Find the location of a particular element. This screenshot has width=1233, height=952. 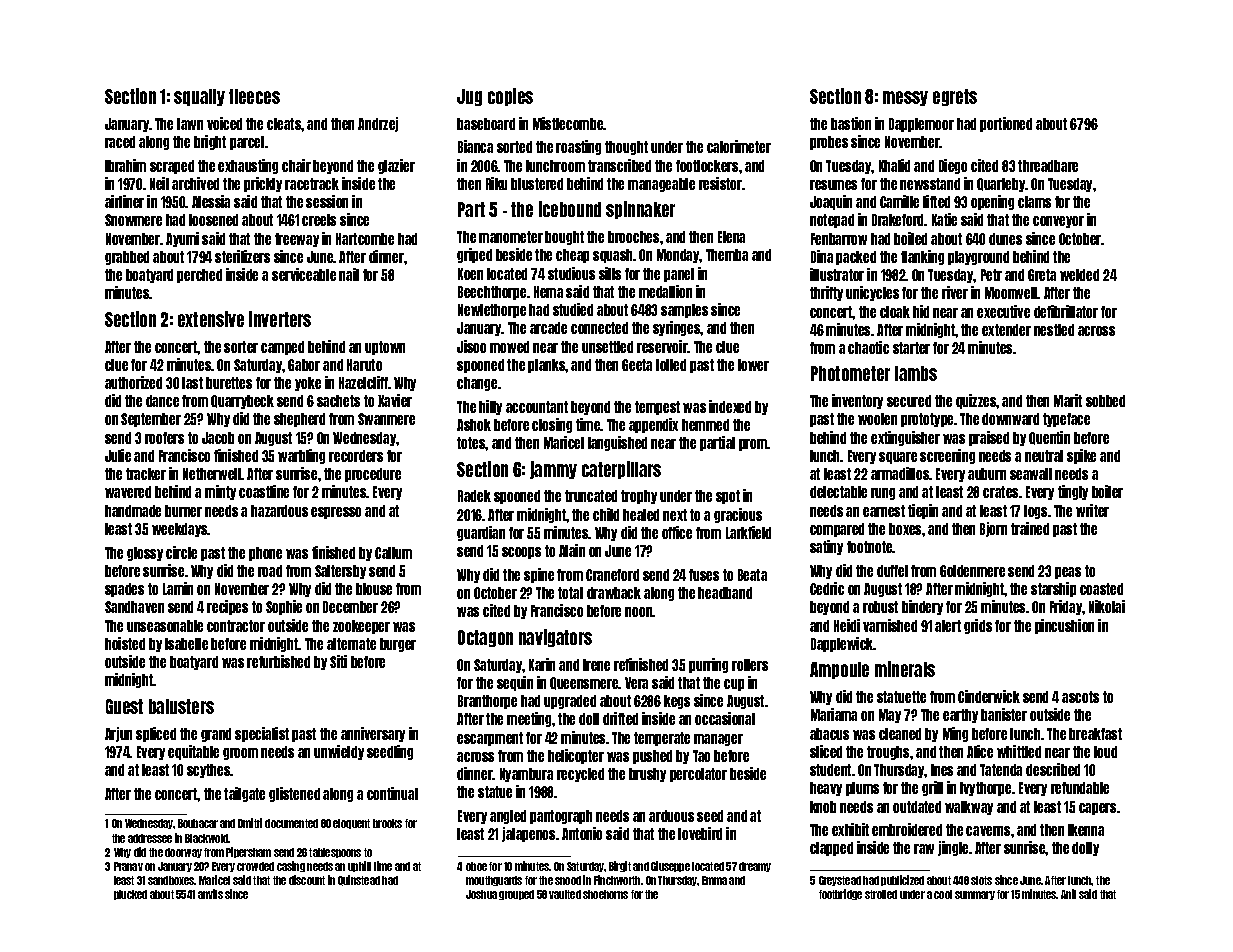

Andrzej is located at coordinates (378, 124).
